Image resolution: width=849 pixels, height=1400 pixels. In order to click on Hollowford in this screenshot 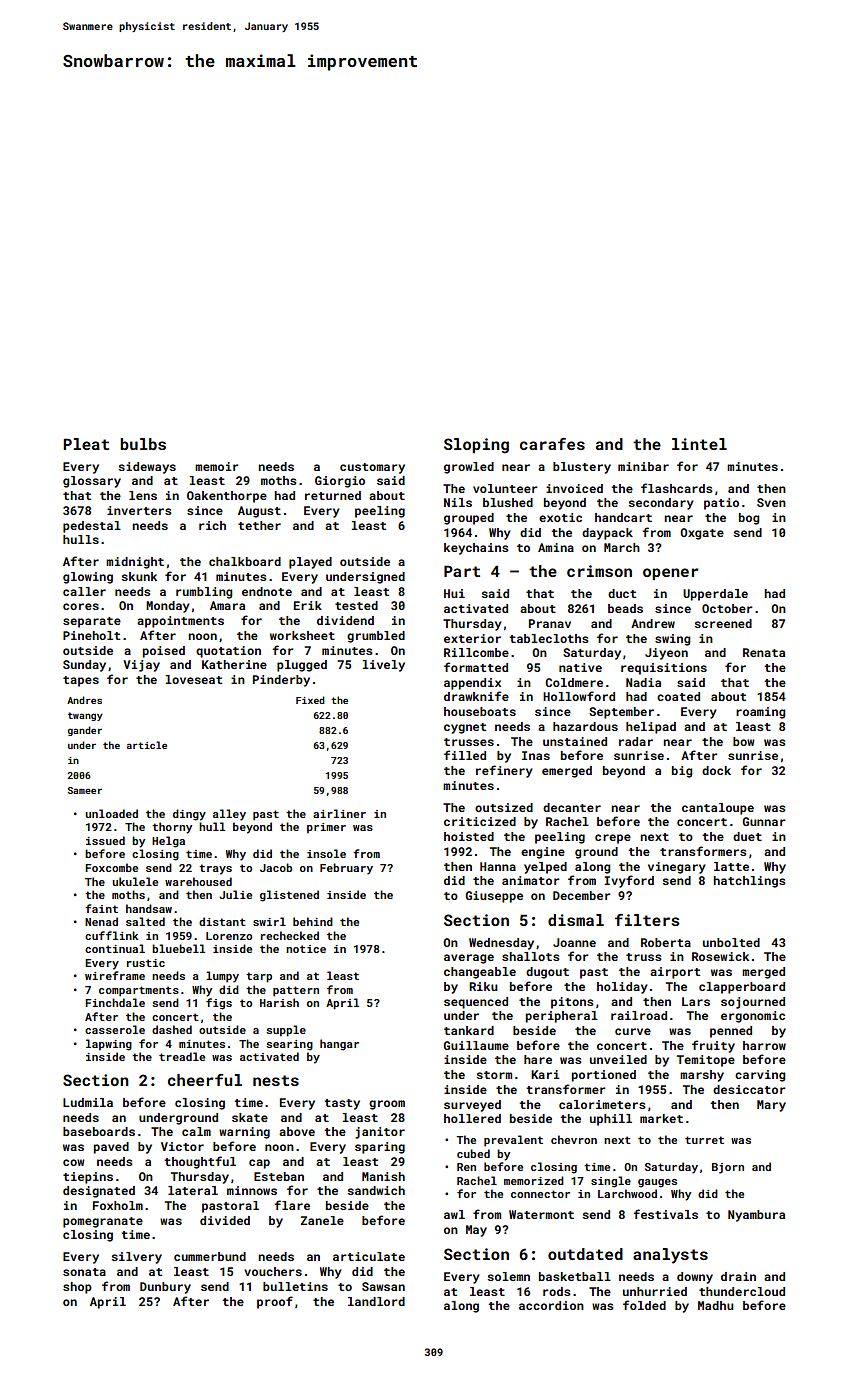, I will do `click(579, 696)`.
